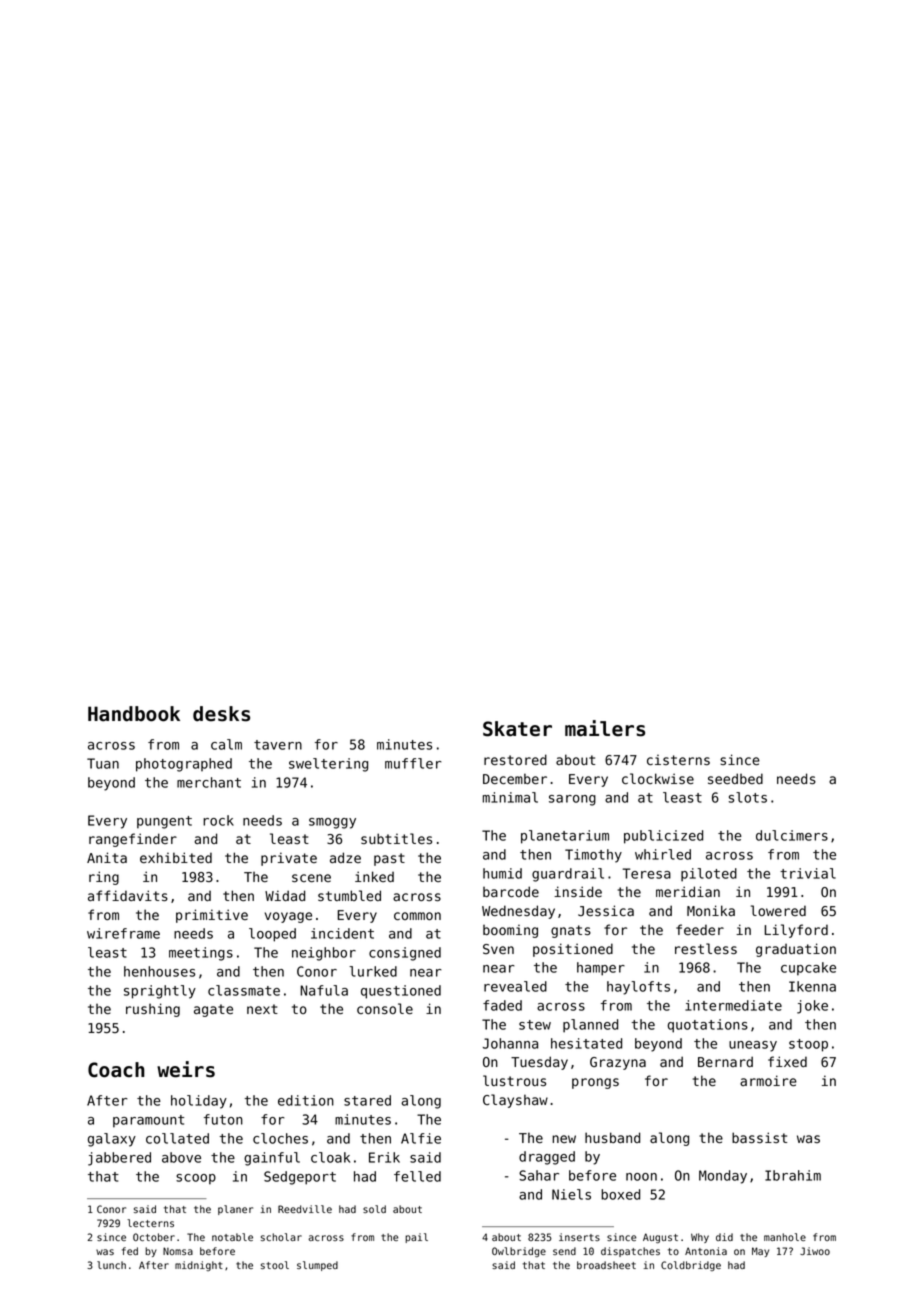 This image has width=924, height=1308. What do you see at coordinates (502, 873) in the image?
I see `humid` at bounding box center [502, 873].
